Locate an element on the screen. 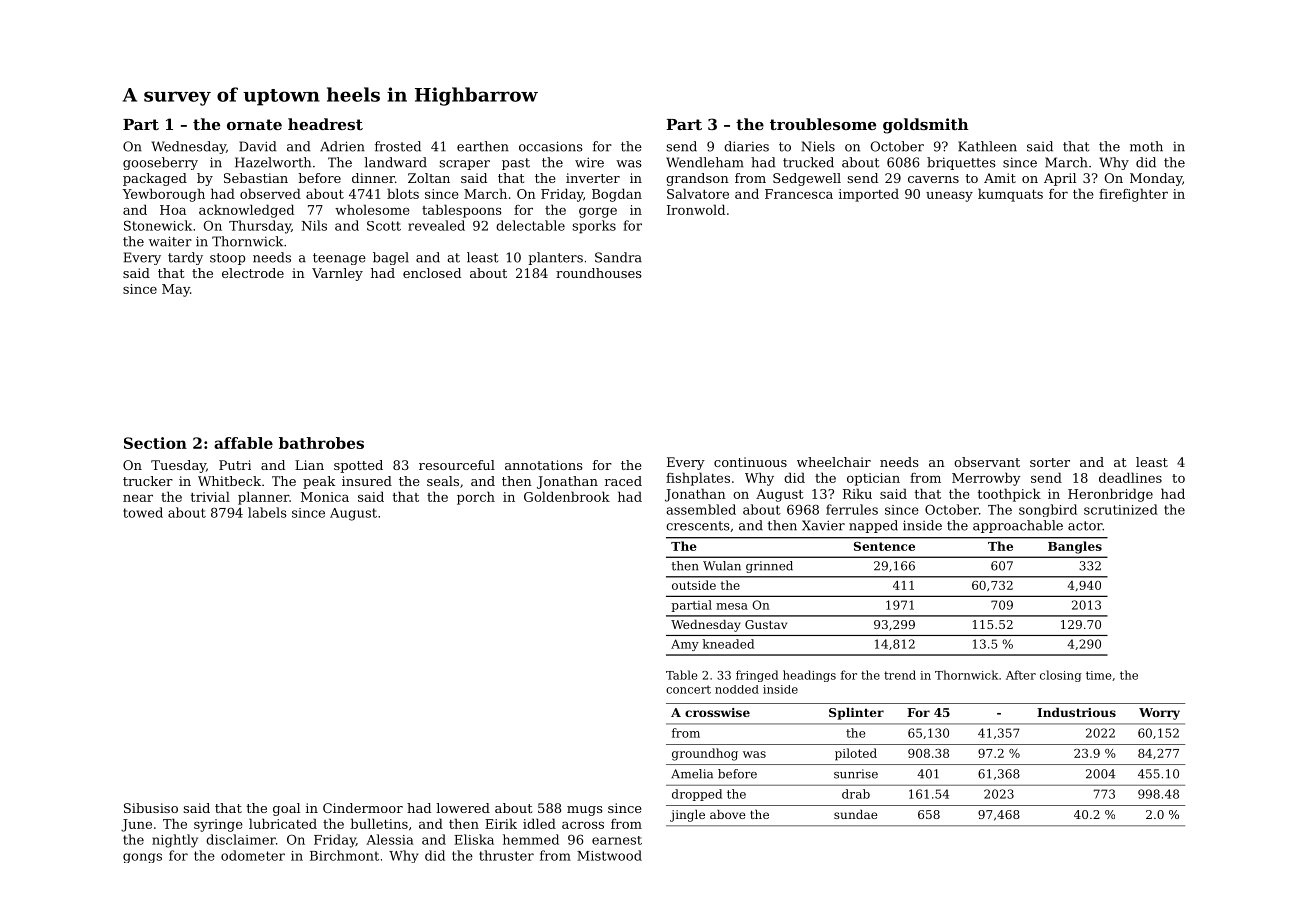  nodded is located at coordinates (737, 689).
